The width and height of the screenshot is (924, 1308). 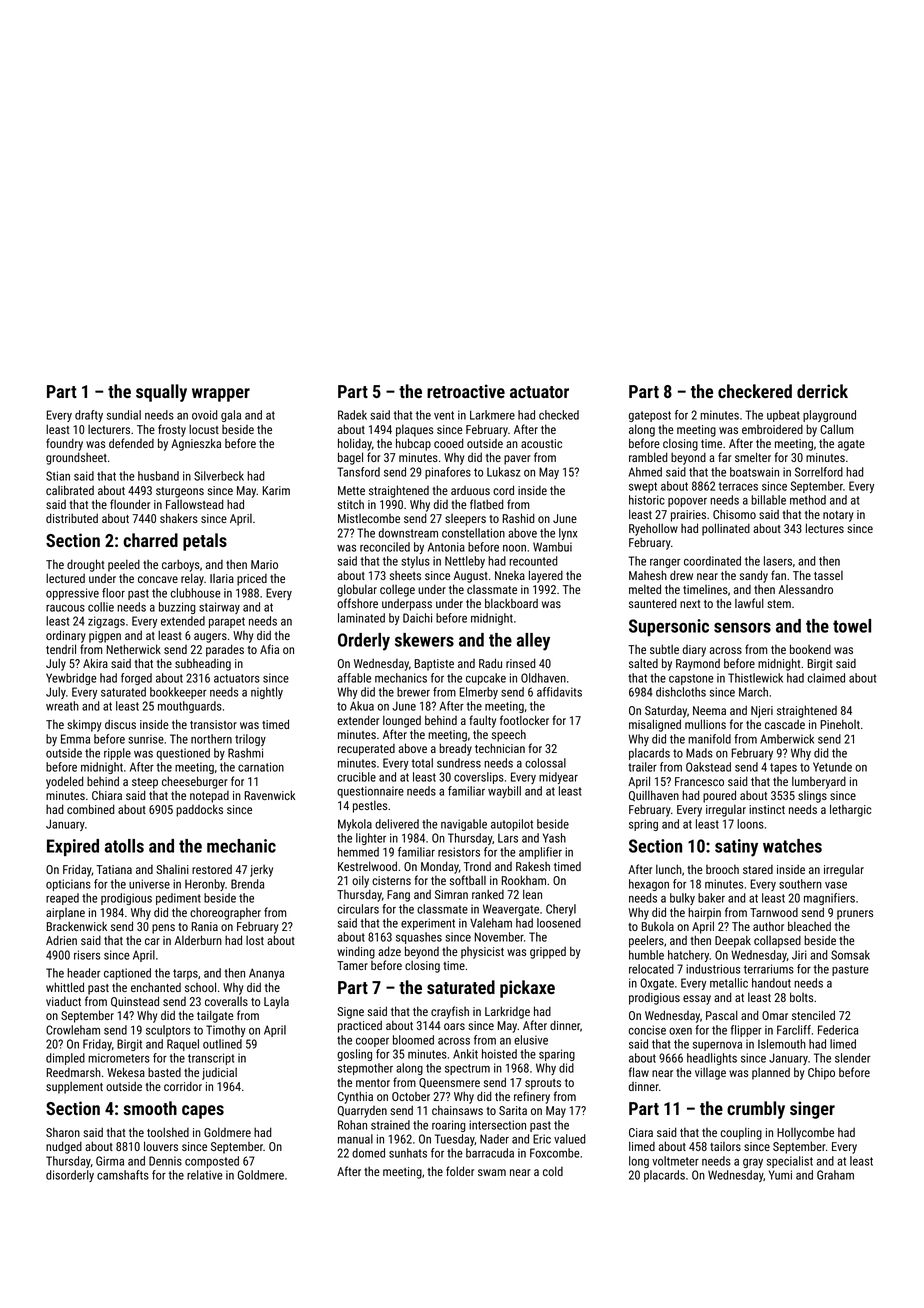 I want to click on towel, so click(x=852, y=626).
